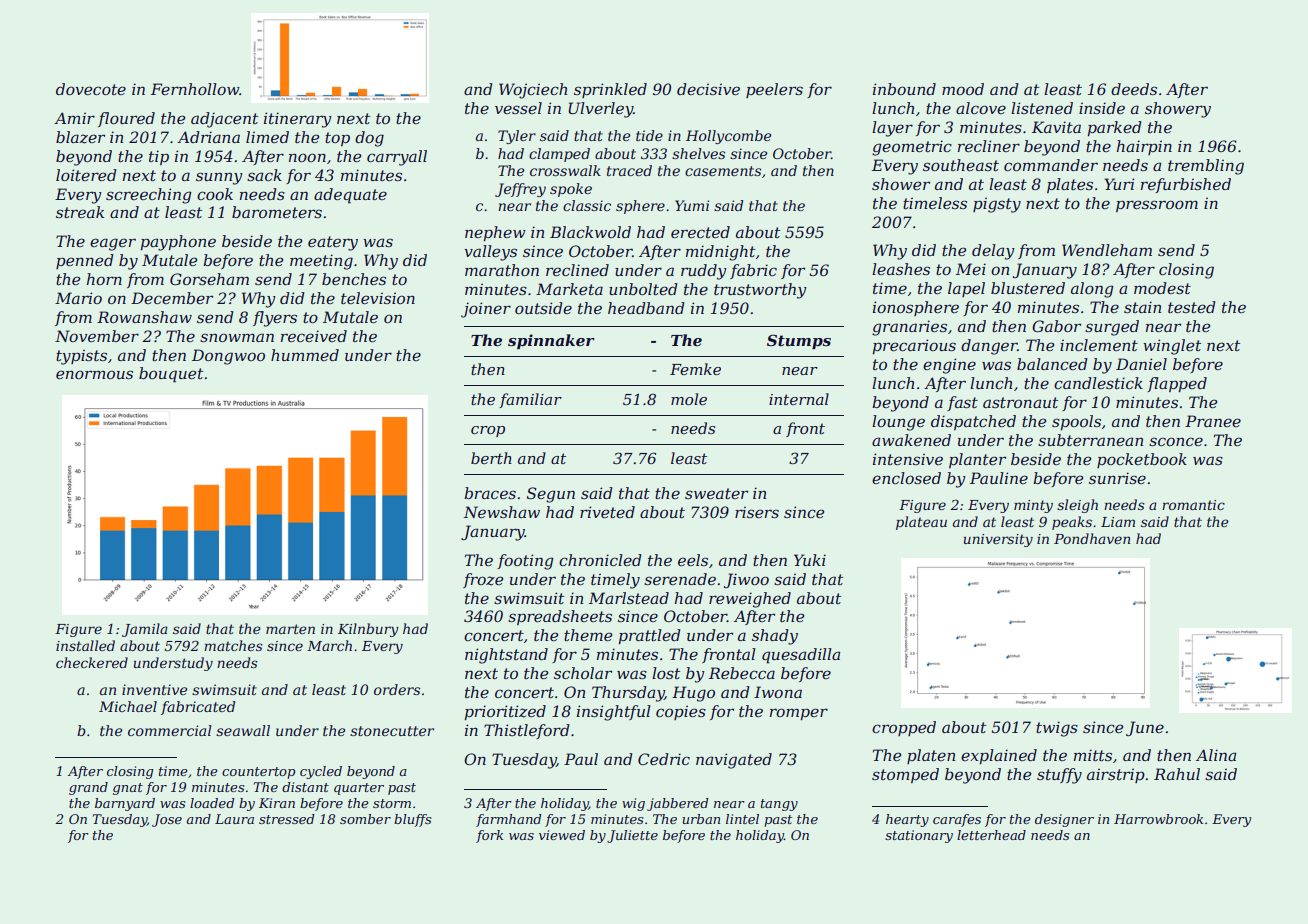 This screenshot has width=1308, height=924. What do you see at coordinates (1206, 167) in the screenshot?
I see `trembling` at bounding box center [1206, 167].
